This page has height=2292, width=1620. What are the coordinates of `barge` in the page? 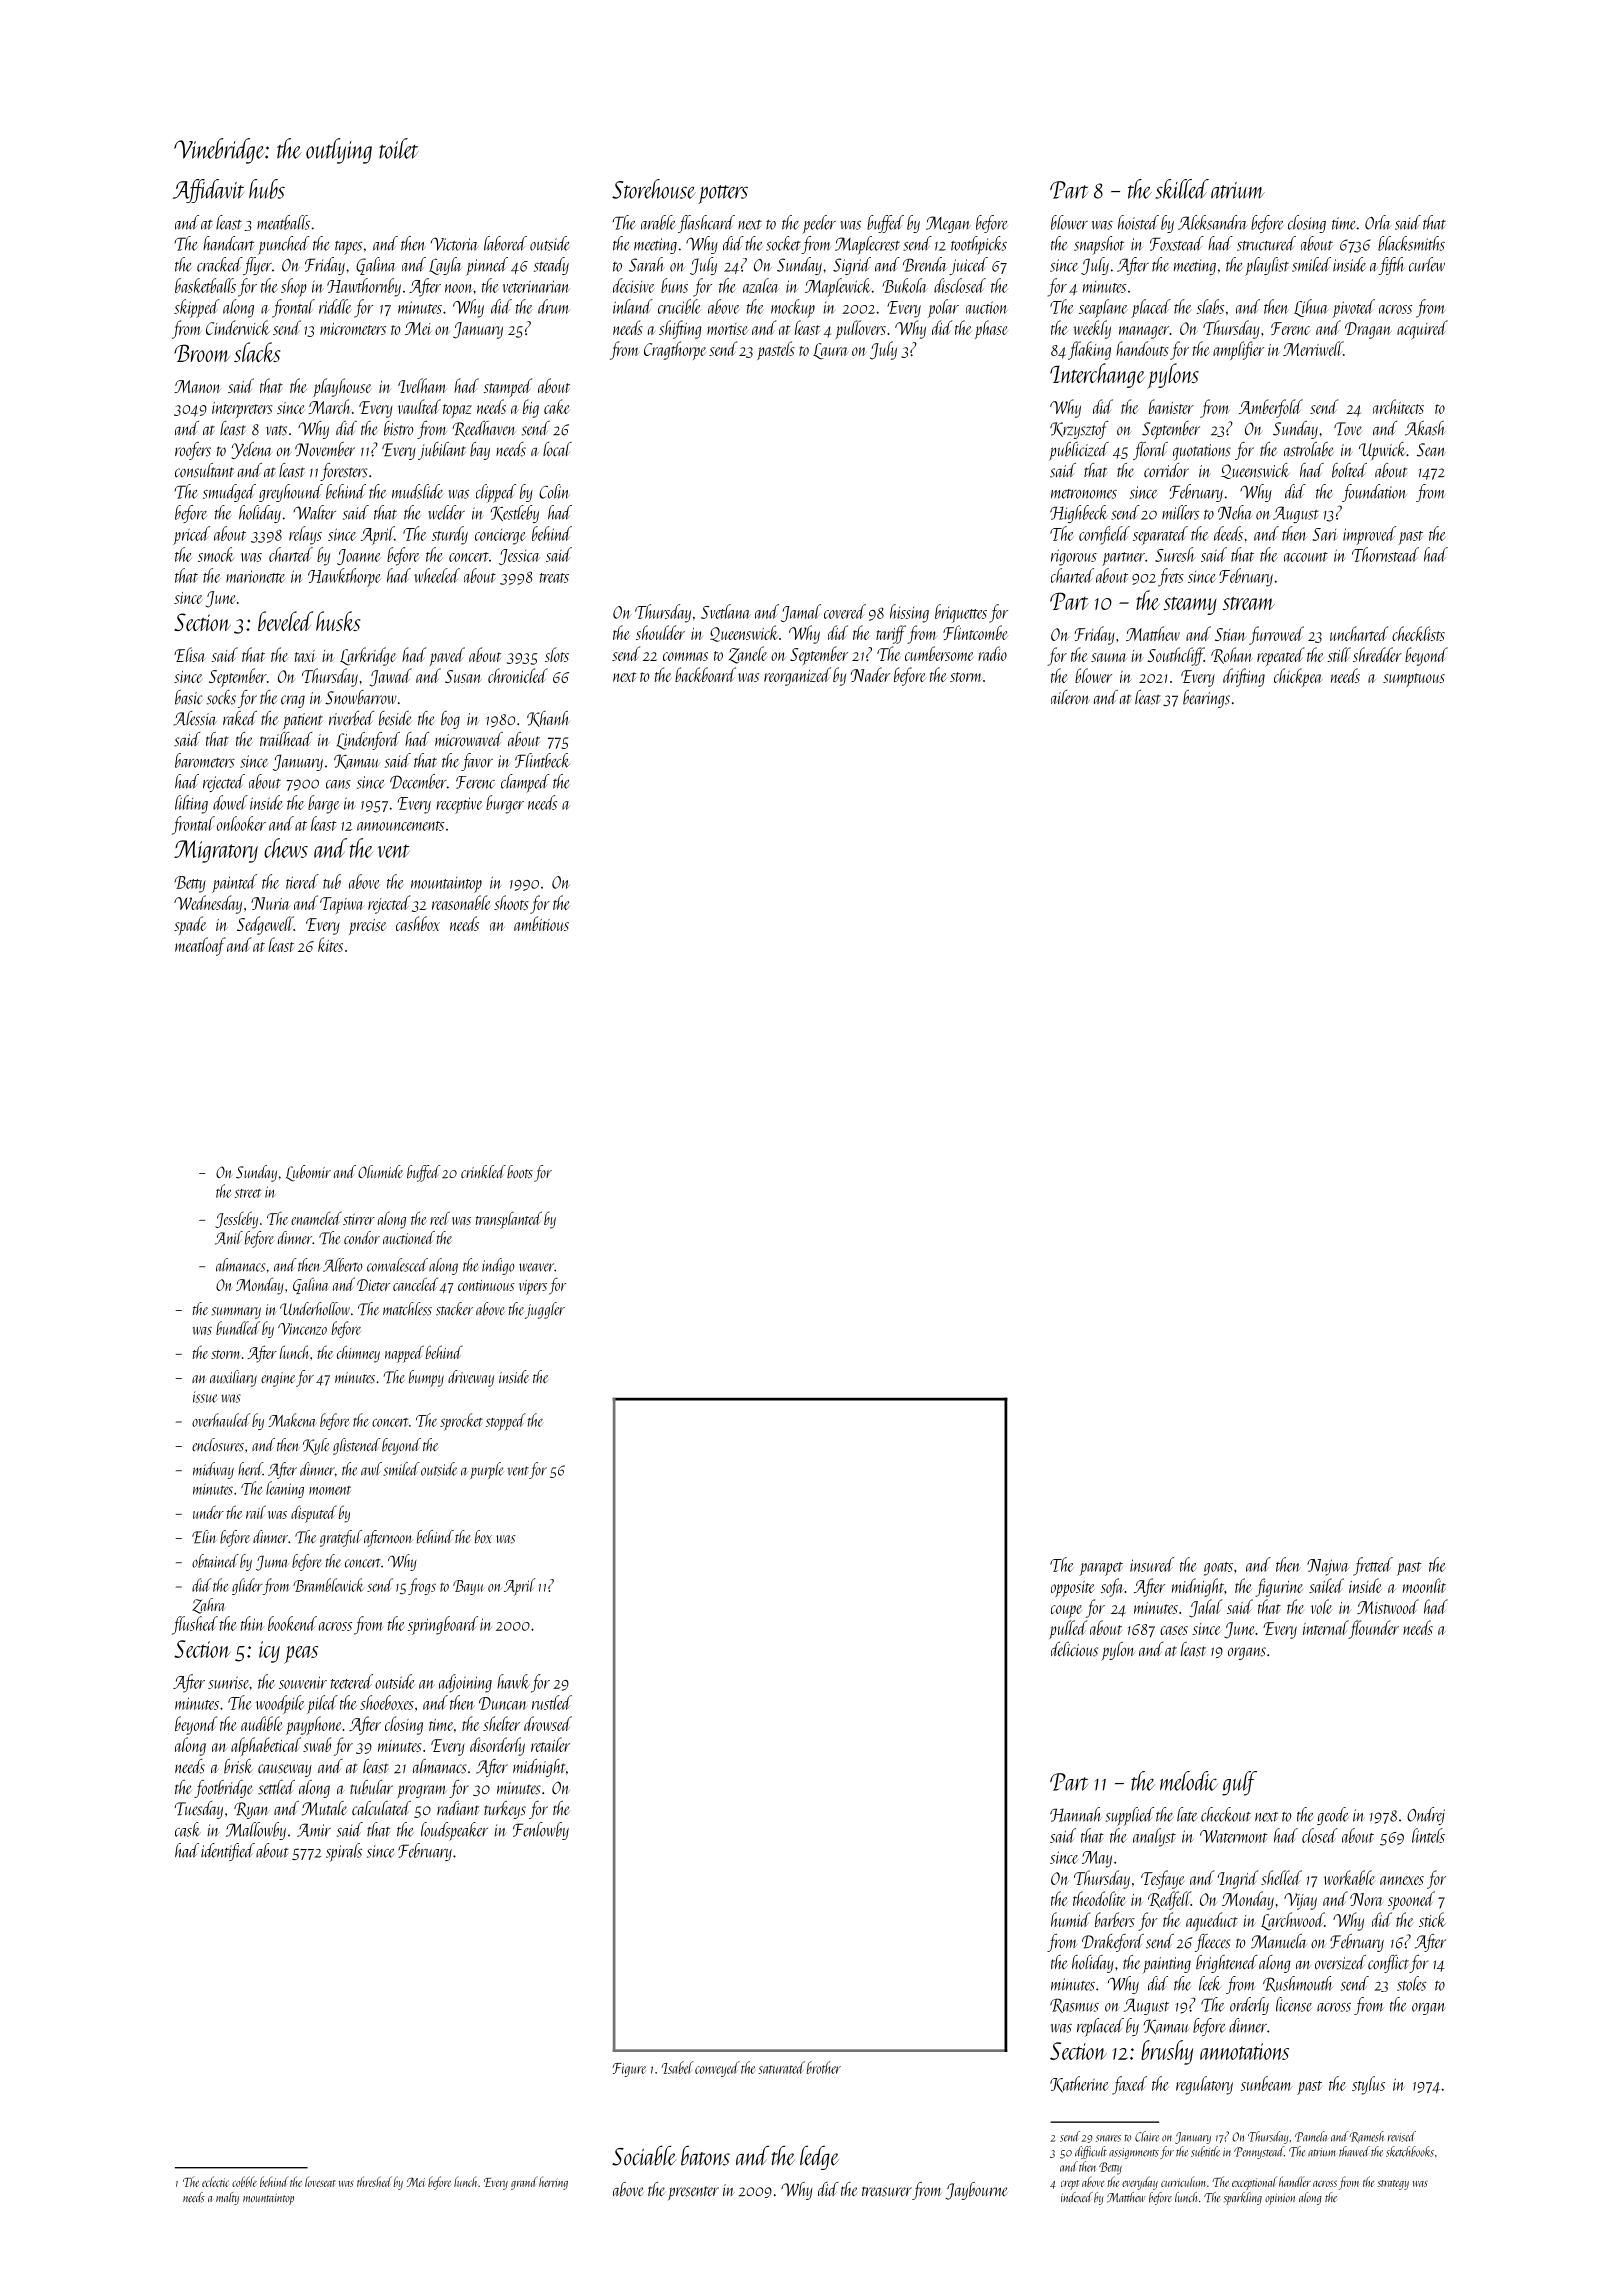 It's located at (324, 804).
